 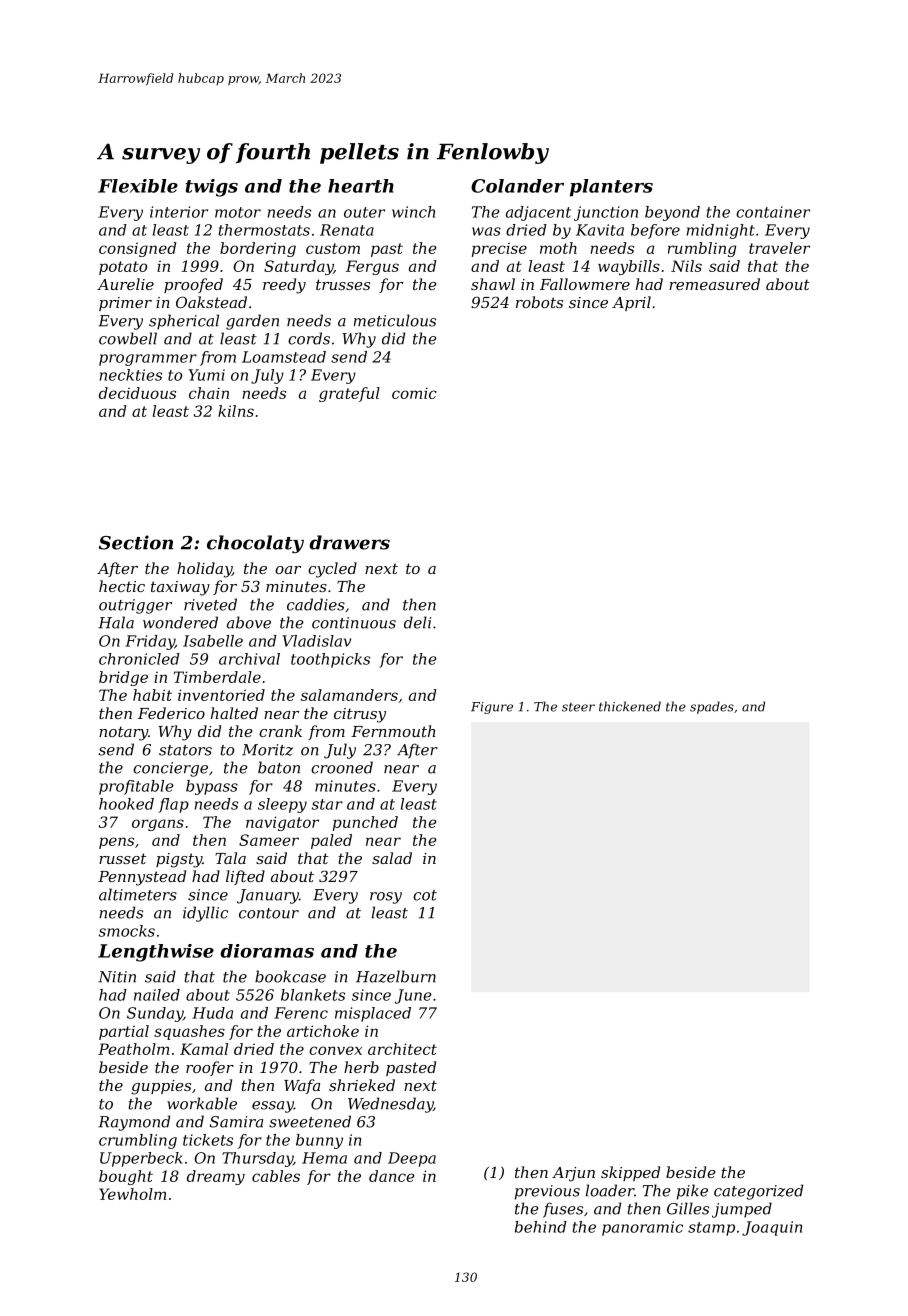 What do you see at coordinates (117, 977) in the image?
I see `Nitin` at bounding box center [117, 977].
